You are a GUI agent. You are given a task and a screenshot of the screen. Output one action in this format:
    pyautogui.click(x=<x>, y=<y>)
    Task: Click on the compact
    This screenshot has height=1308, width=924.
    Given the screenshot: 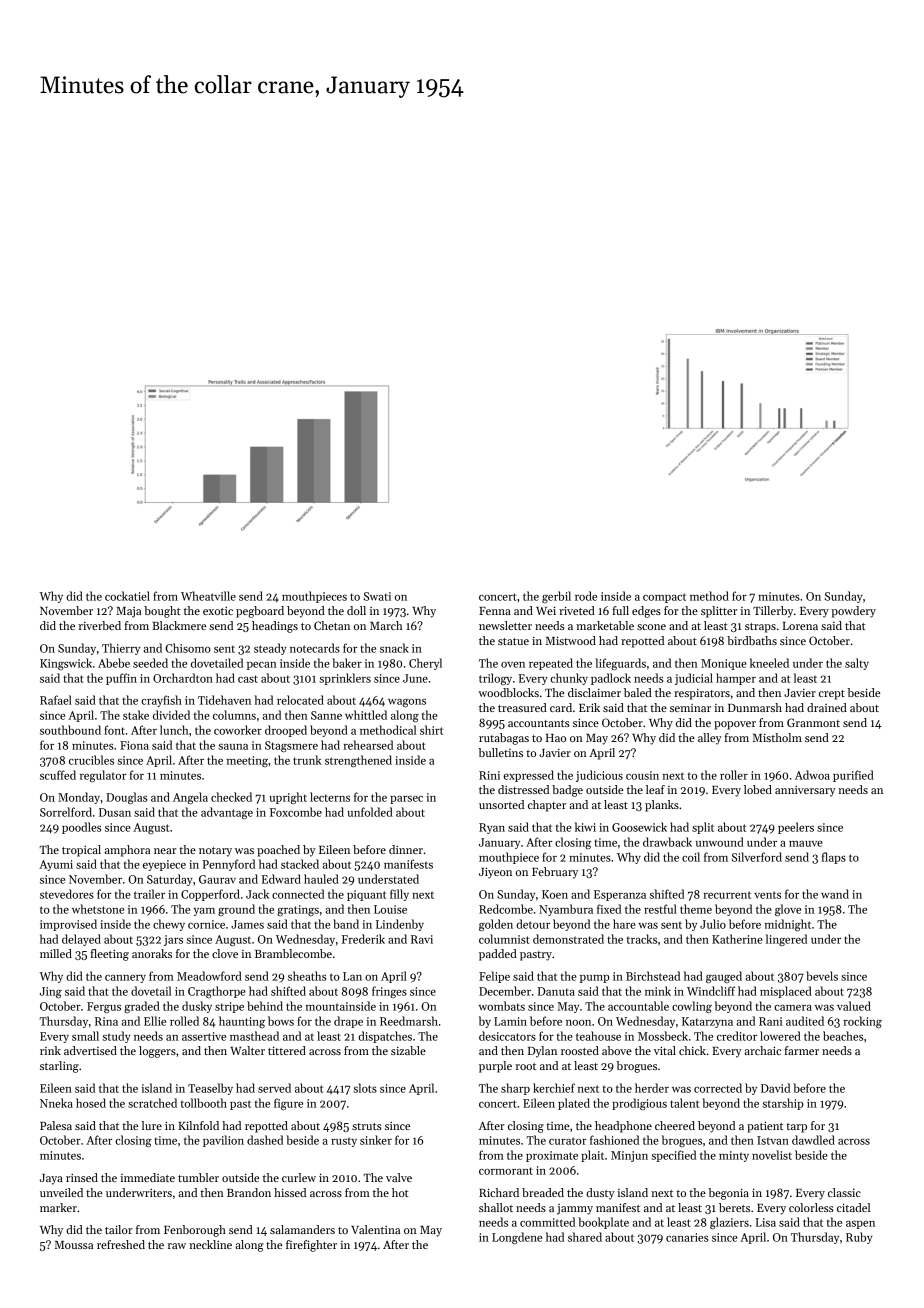 What is the action you would take?
    pyautogui.click(x=664, y=598)
